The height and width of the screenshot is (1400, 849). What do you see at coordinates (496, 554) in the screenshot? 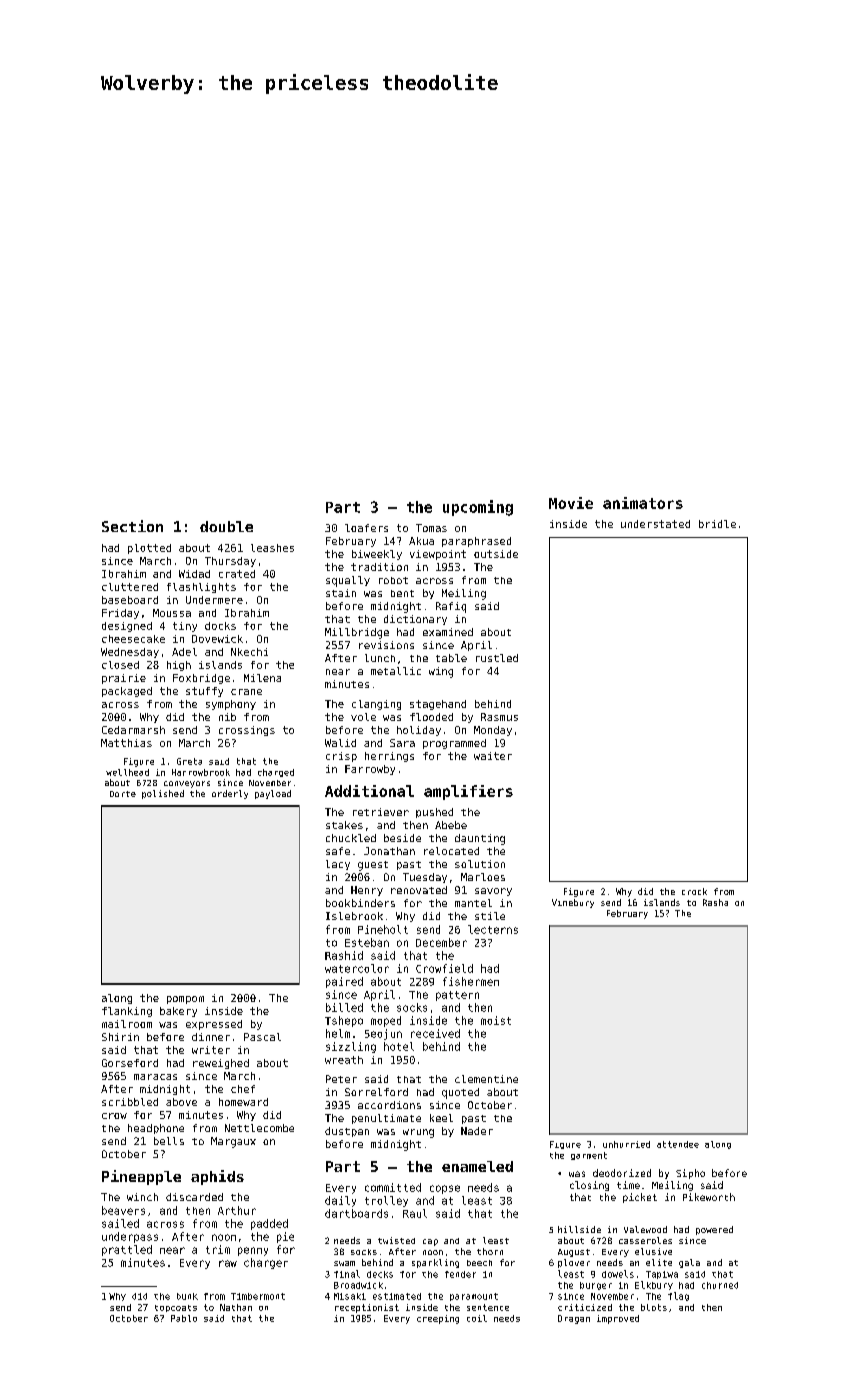
I see `outside` at bounding box center [496, 554].
